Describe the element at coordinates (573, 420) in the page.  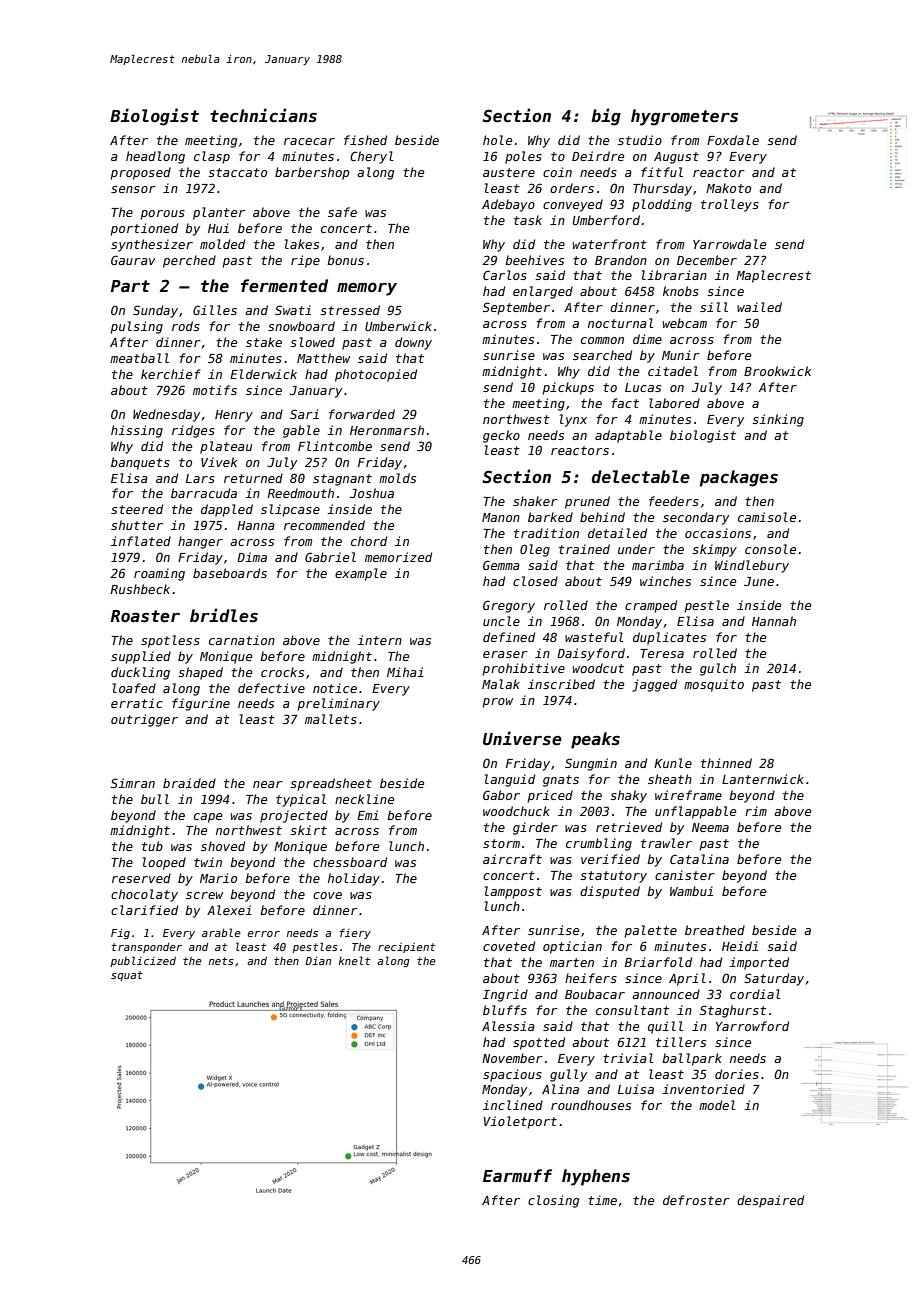
I see `lynx` at that location.
